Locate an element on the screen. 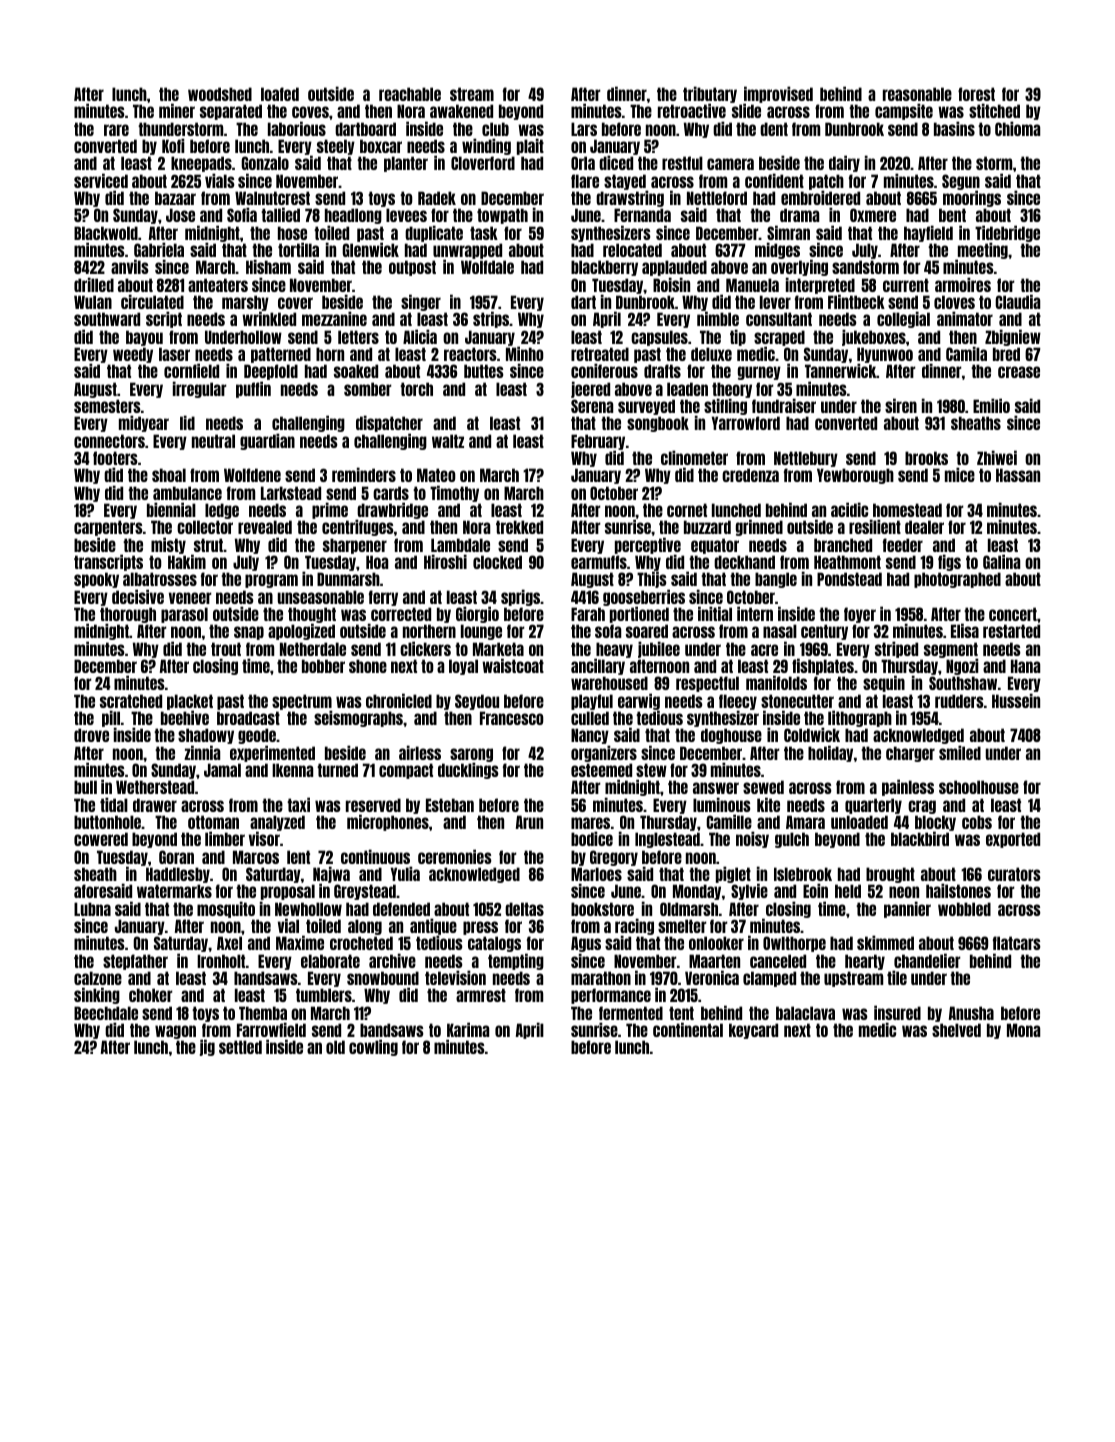 This screenshot has width=1115, height=1442. geode is located at coordinates (257, 736).
